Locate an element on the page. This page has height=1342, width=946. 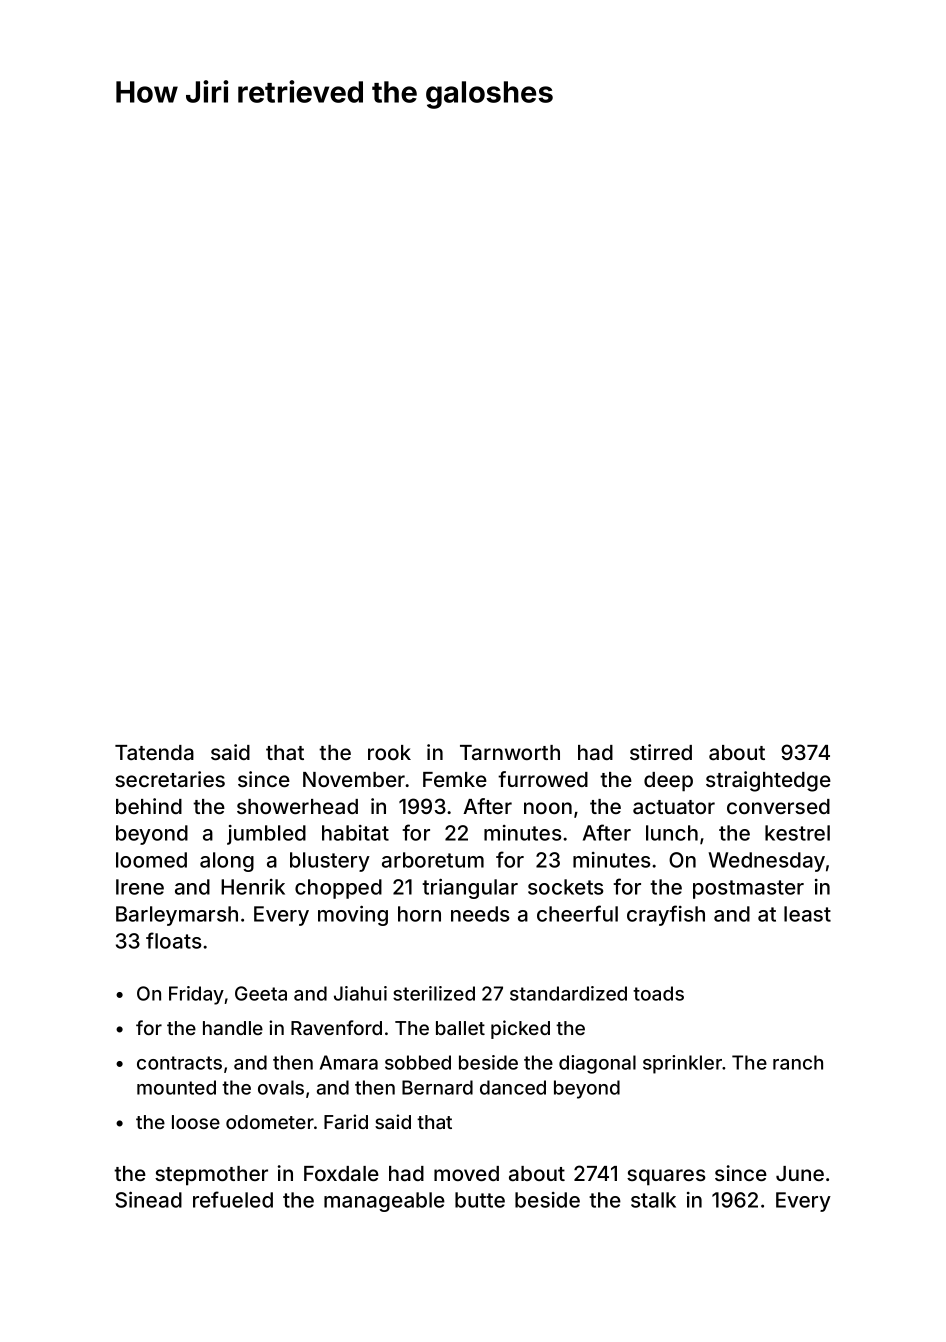
stepmother is located at coordinates (211, 1176).
